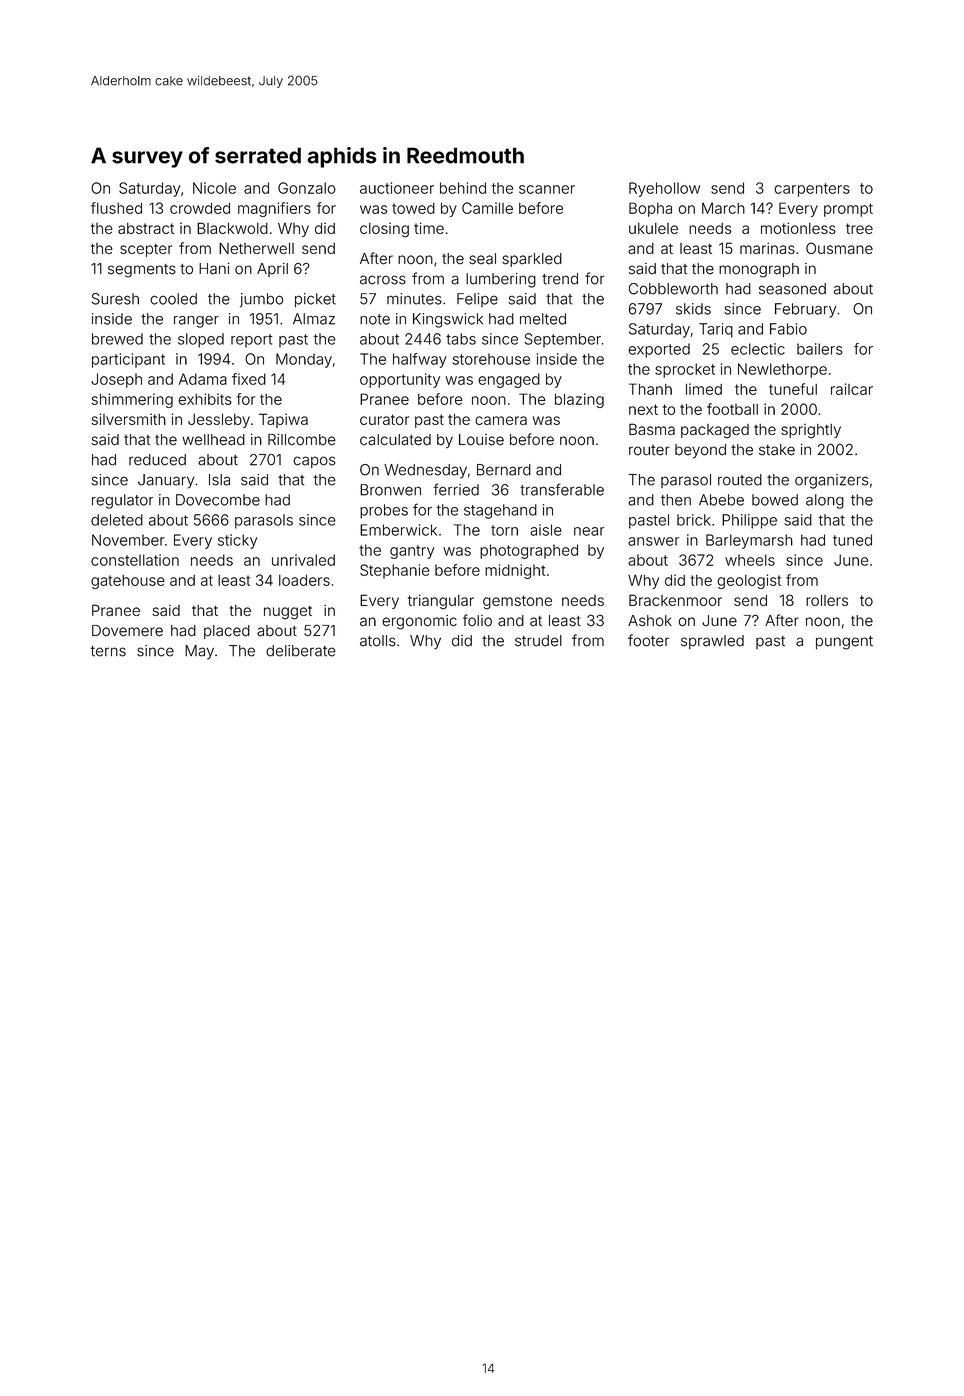 The width and height of the page is (964, 1396). I want to click on storehouse, so click(491, 359).
